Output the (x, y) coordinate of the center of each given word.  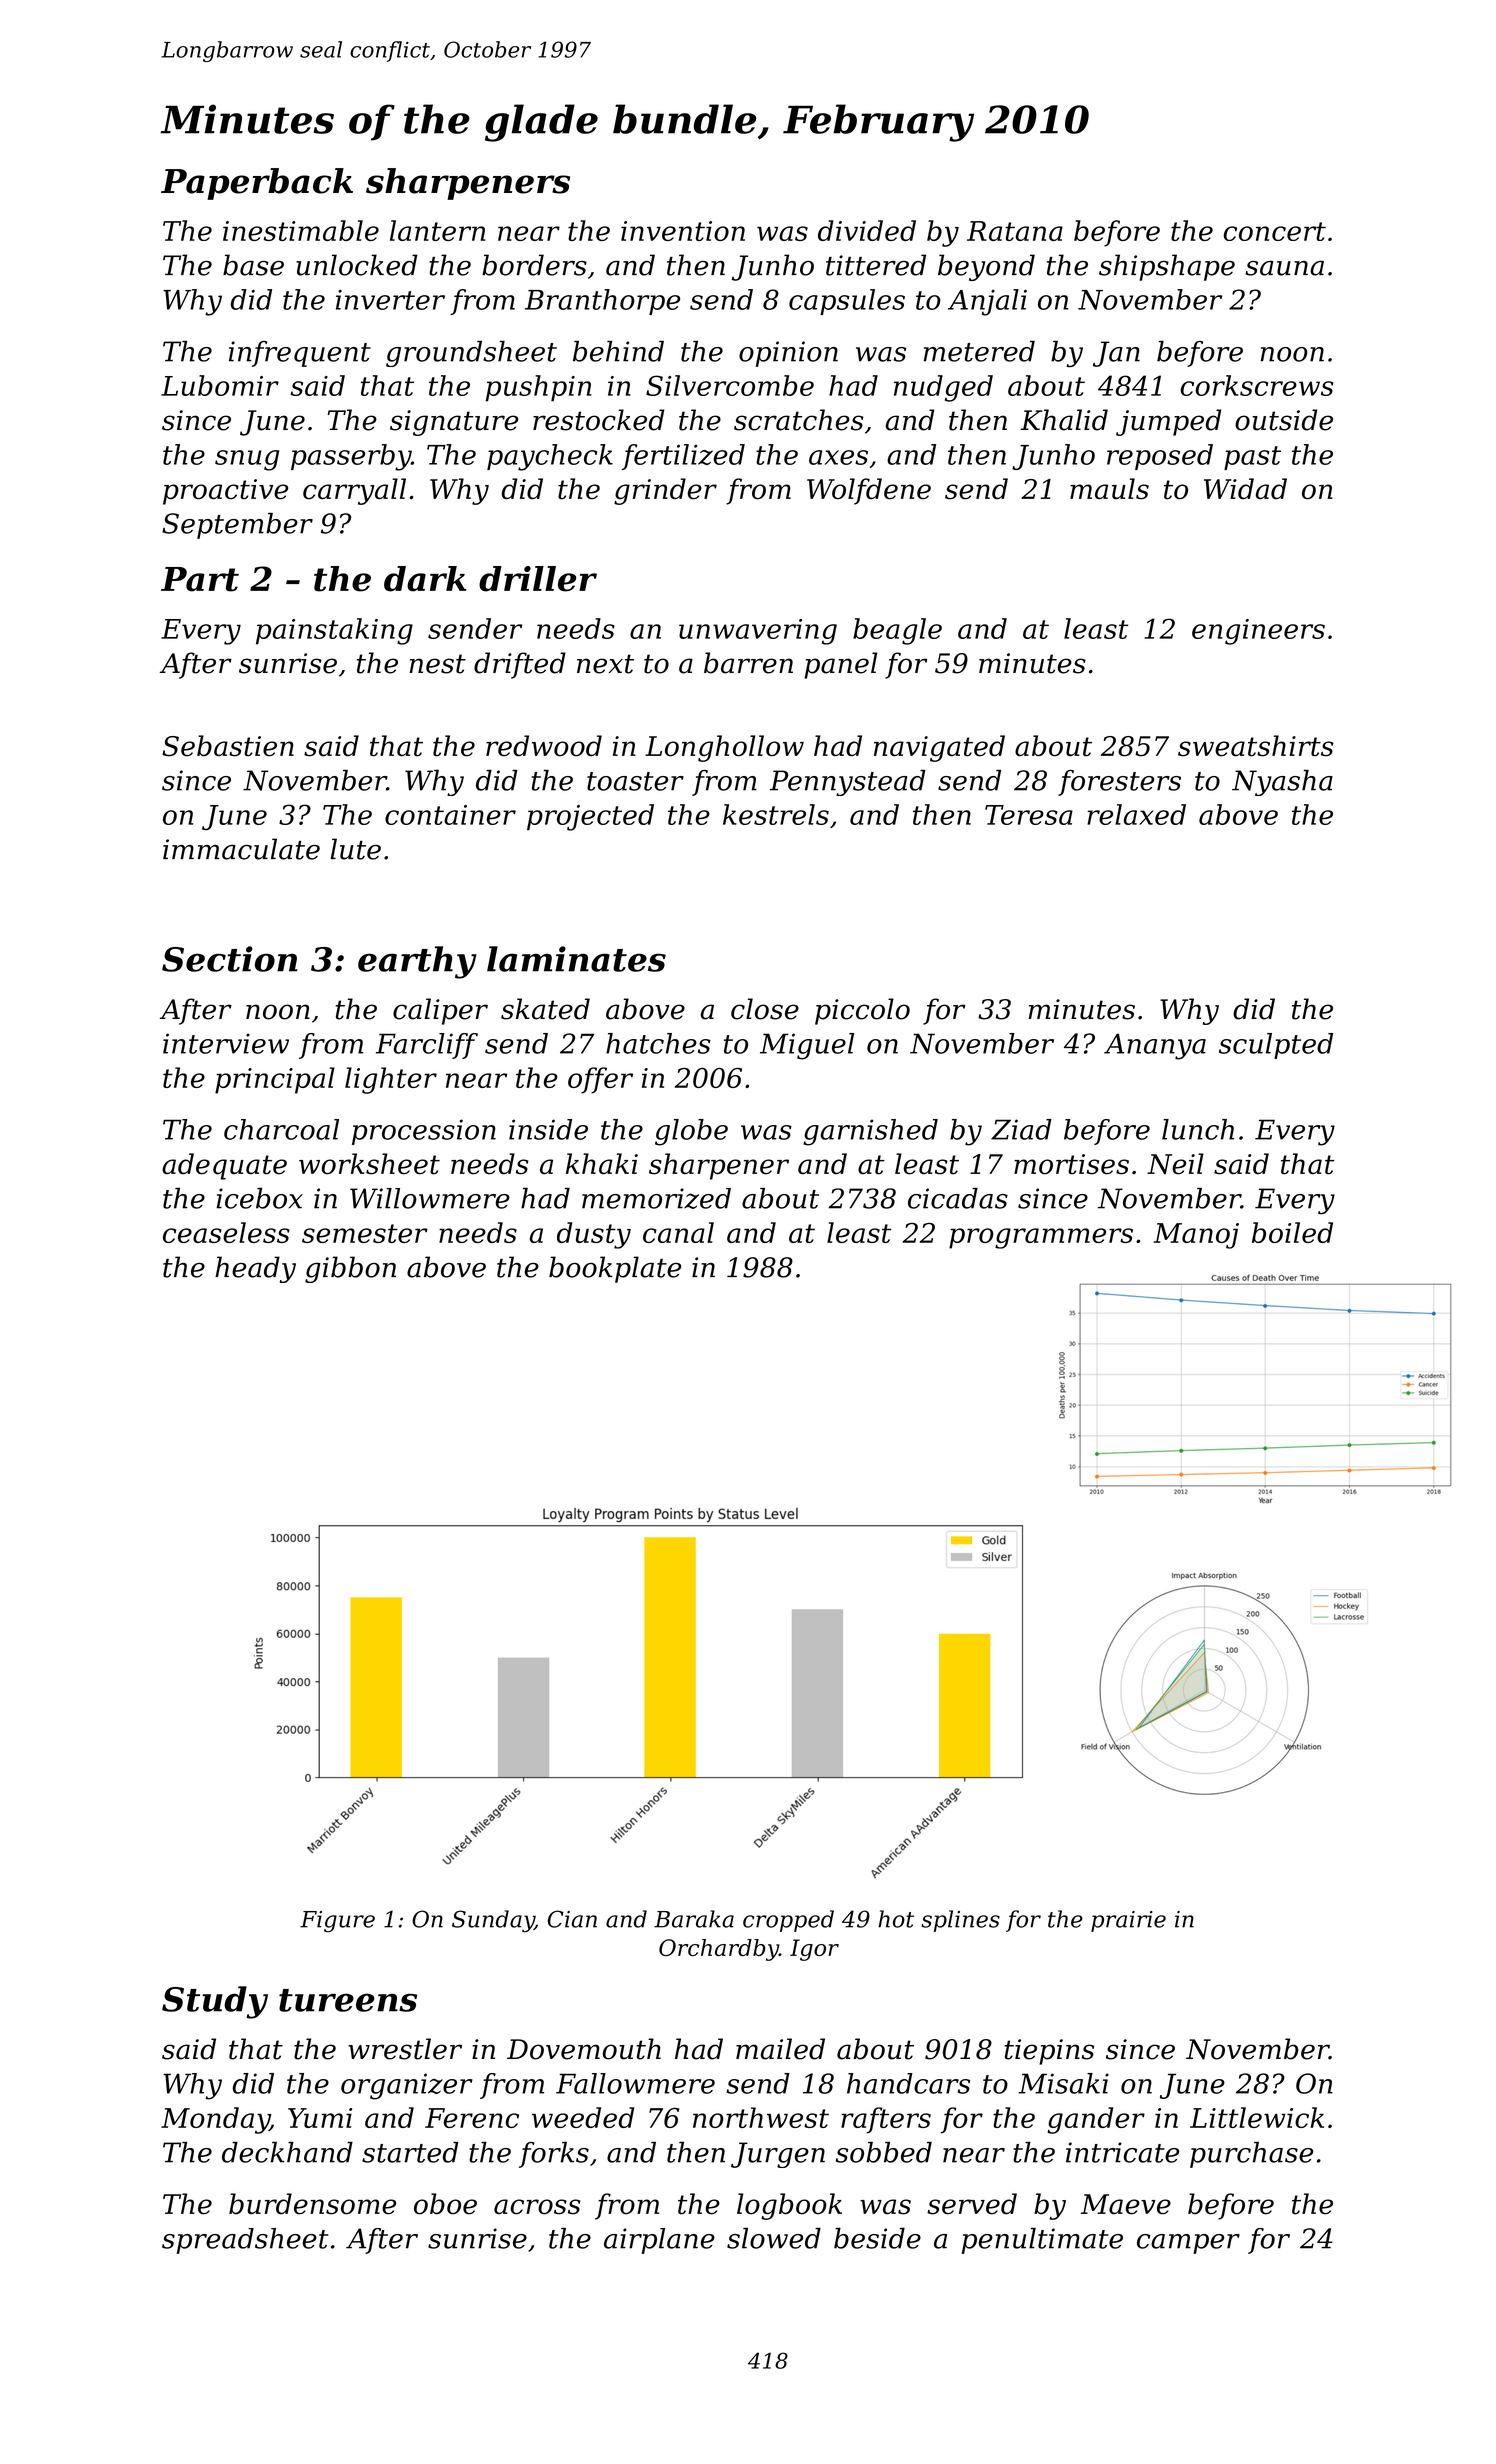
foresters (1119, 783)
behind (618, 351)
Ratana (1015, 231)
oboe (445, 2204)
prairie (1128, 1921)
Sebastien (228, 746)
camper (1188, 2244)
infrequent (300, 354)
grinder (665, 491)
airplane (659, 2241)
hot (896, 1919)
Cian (572, 1919)
